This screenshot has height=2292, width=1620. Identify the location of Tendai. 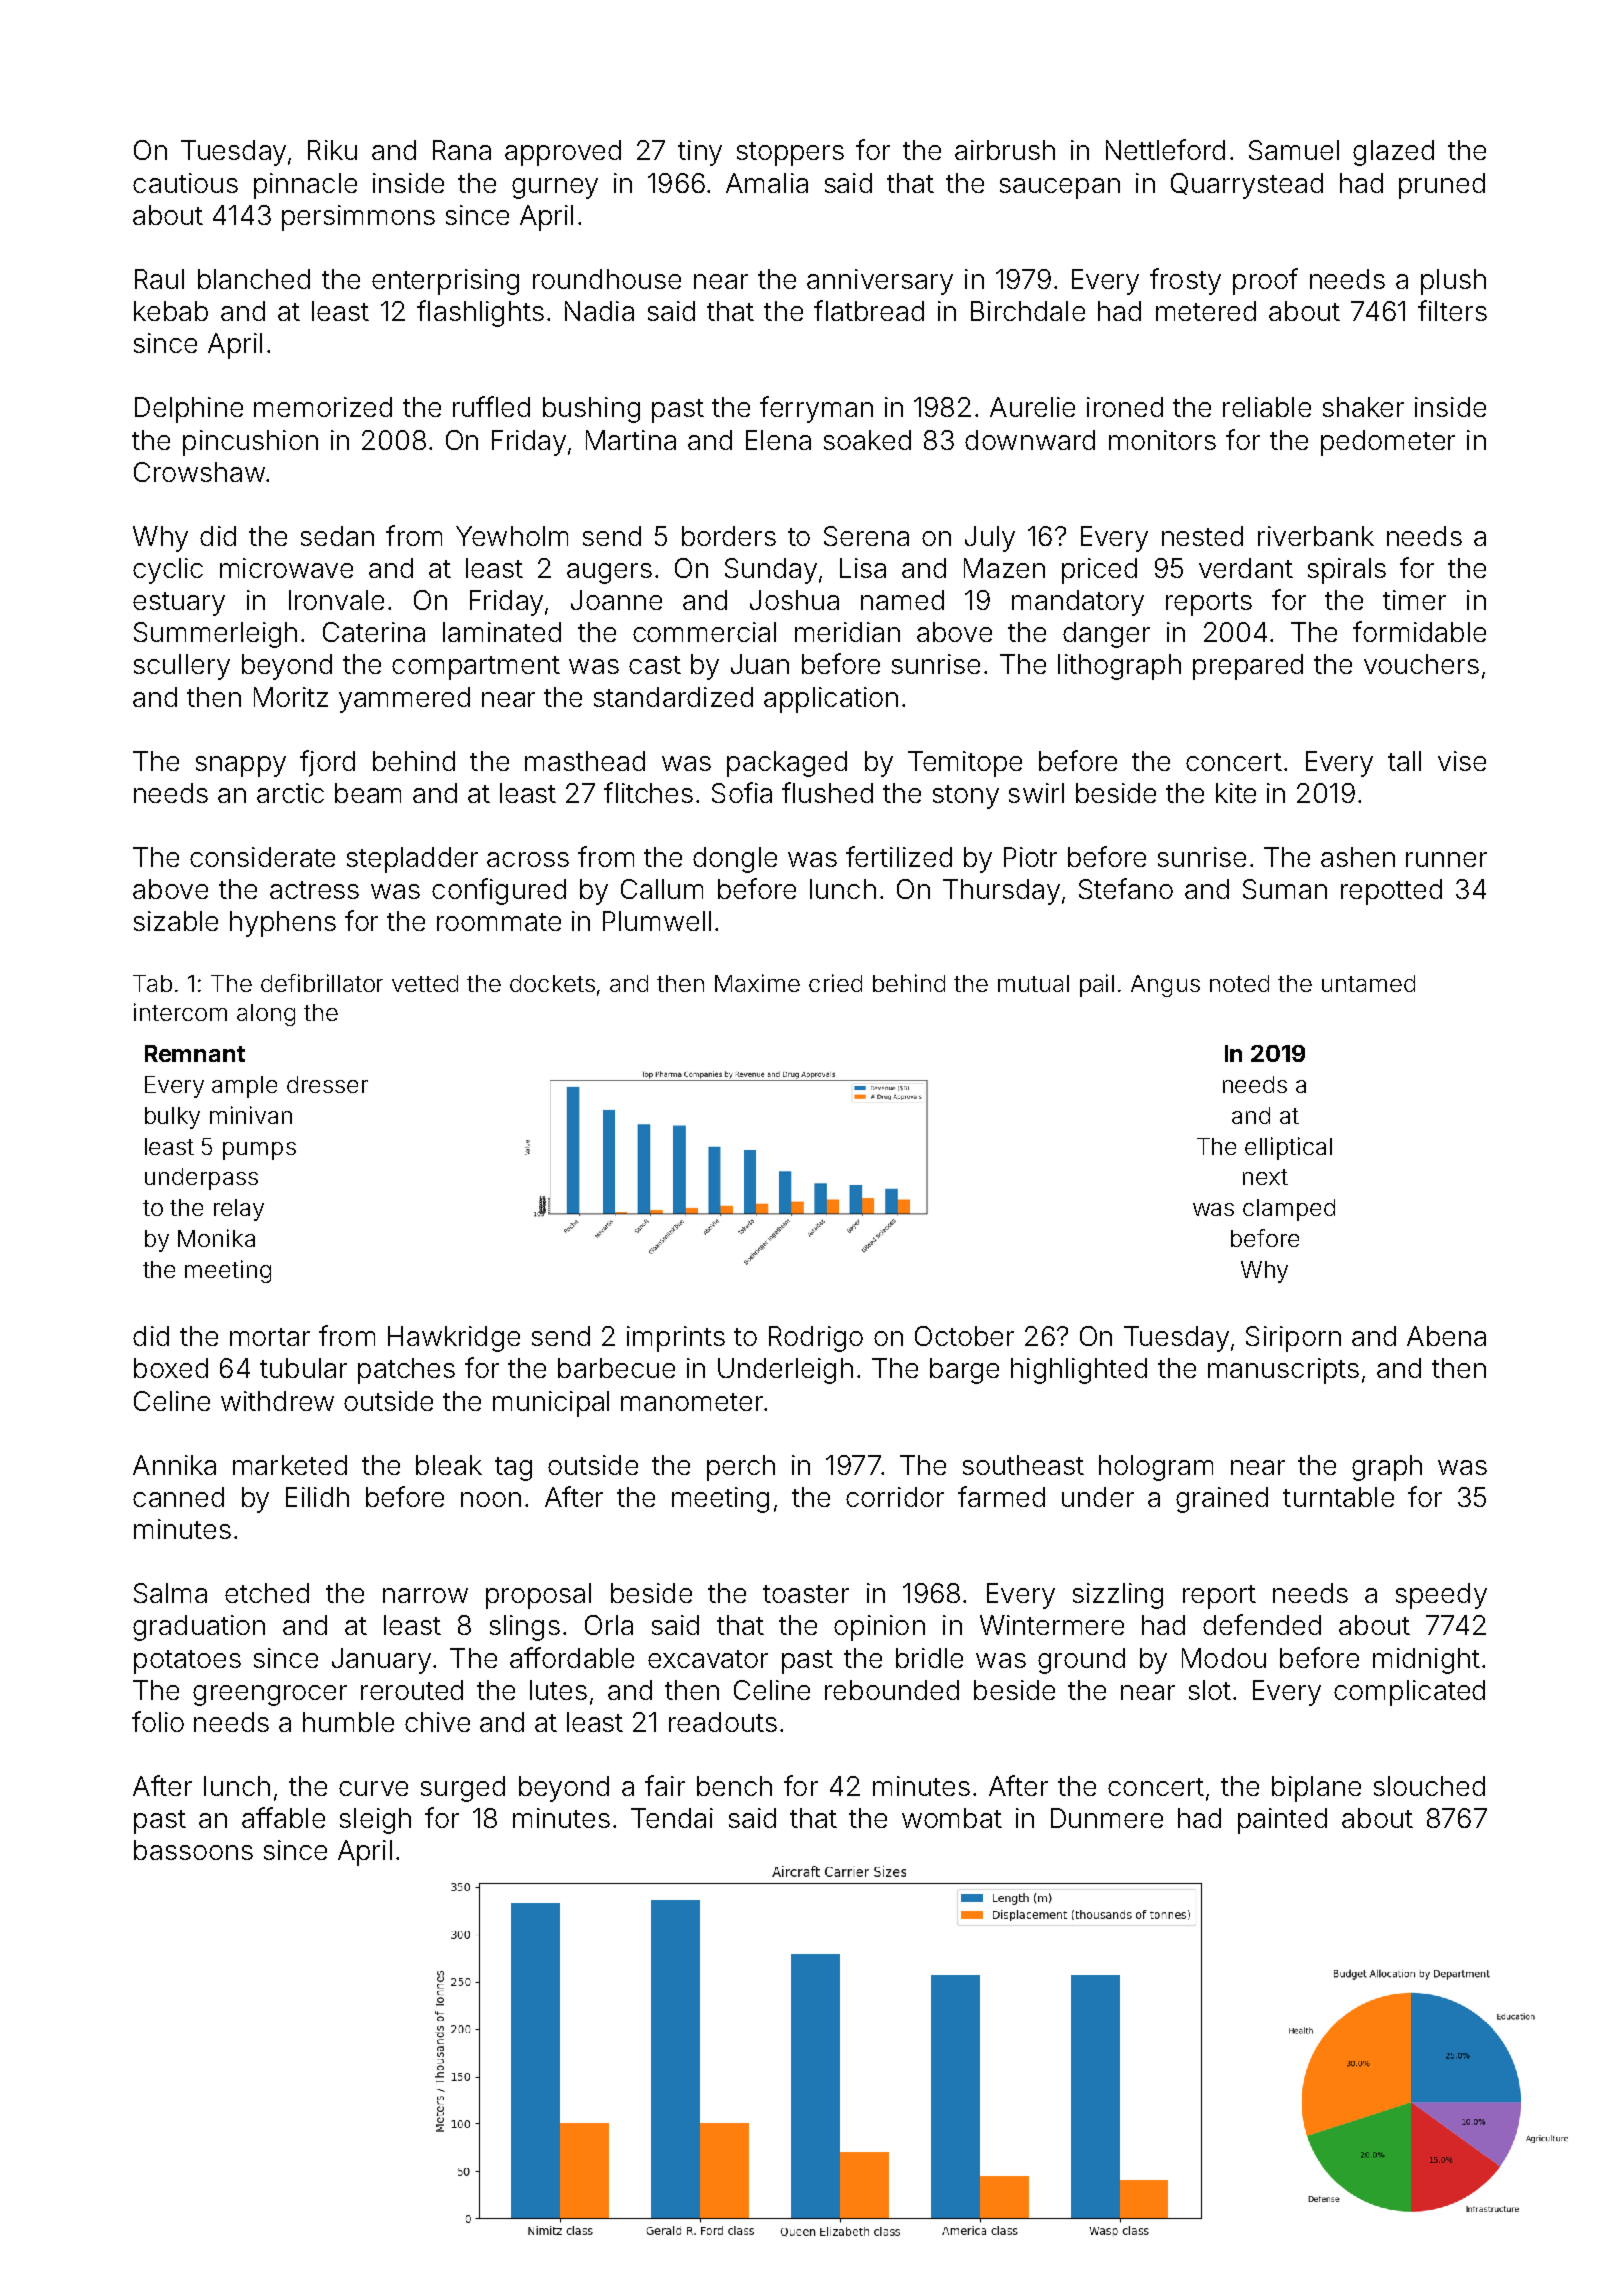
(672, 1818).
